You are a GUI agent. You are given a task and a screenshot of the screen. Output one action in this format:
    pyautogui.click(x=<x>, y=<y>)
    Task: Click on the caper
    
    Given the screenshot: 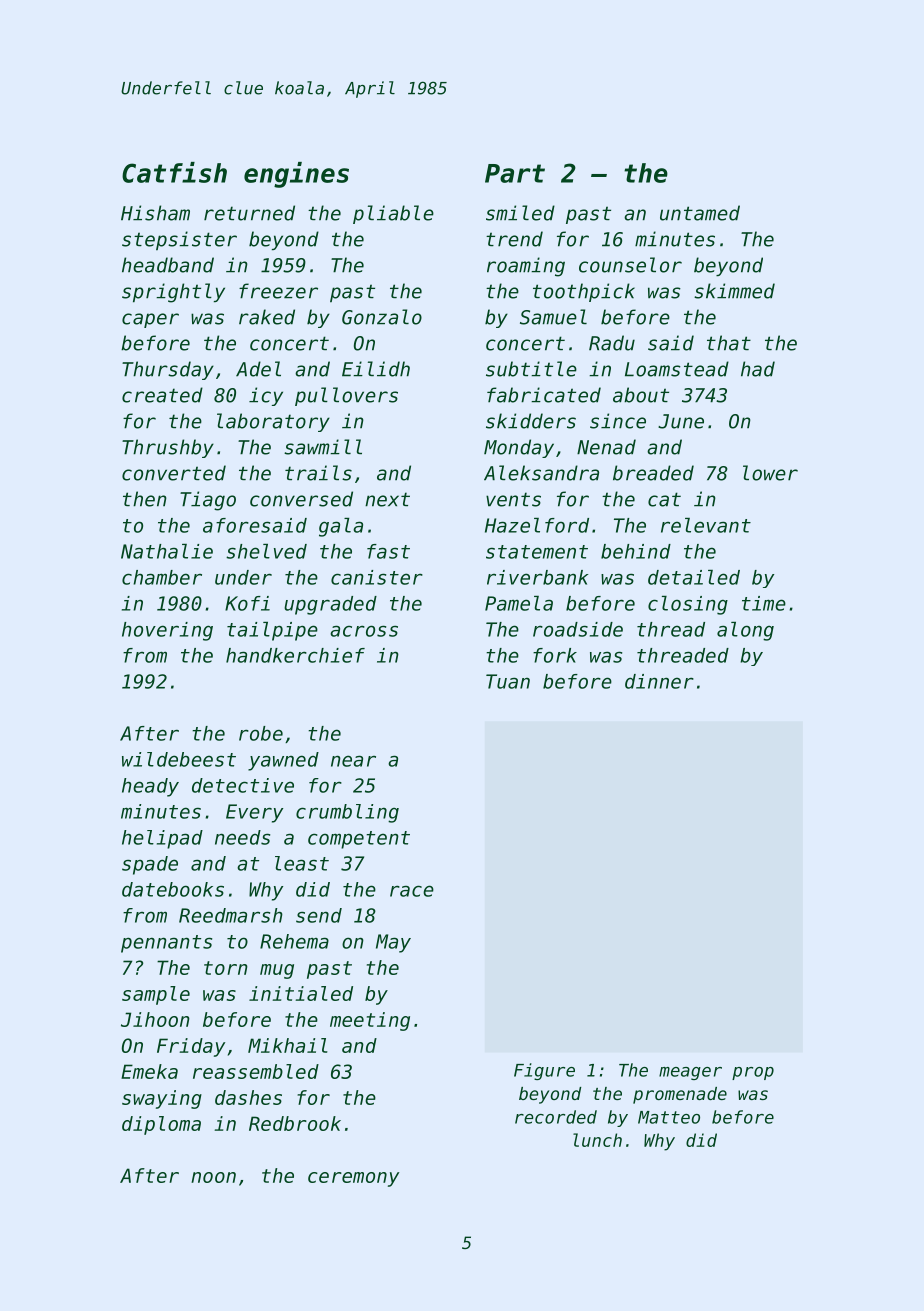 What is the action you would take?
    pyautogui.click(x=150, y=320)
